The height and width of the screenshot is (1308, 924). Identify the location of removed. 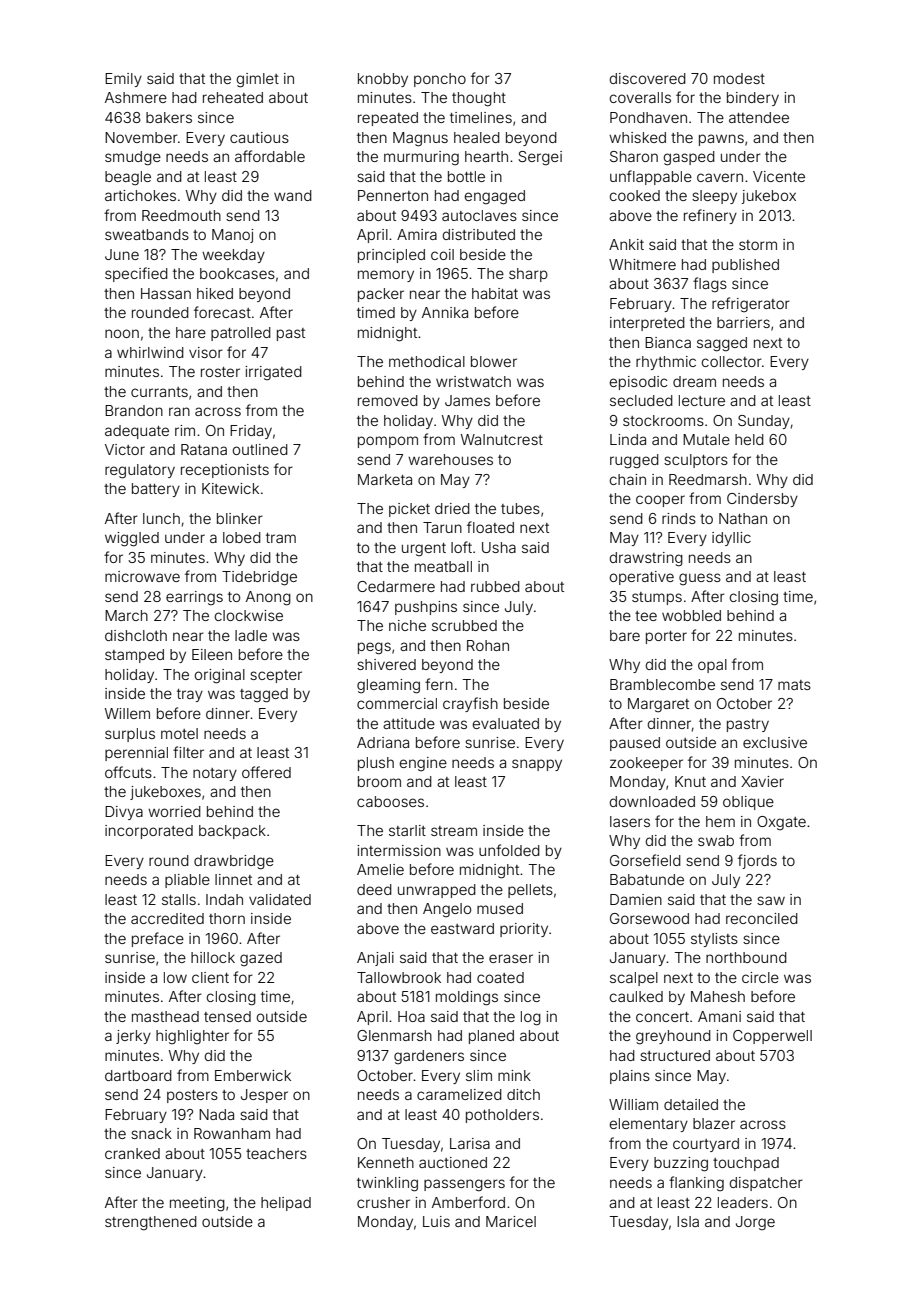
(388, 400).
